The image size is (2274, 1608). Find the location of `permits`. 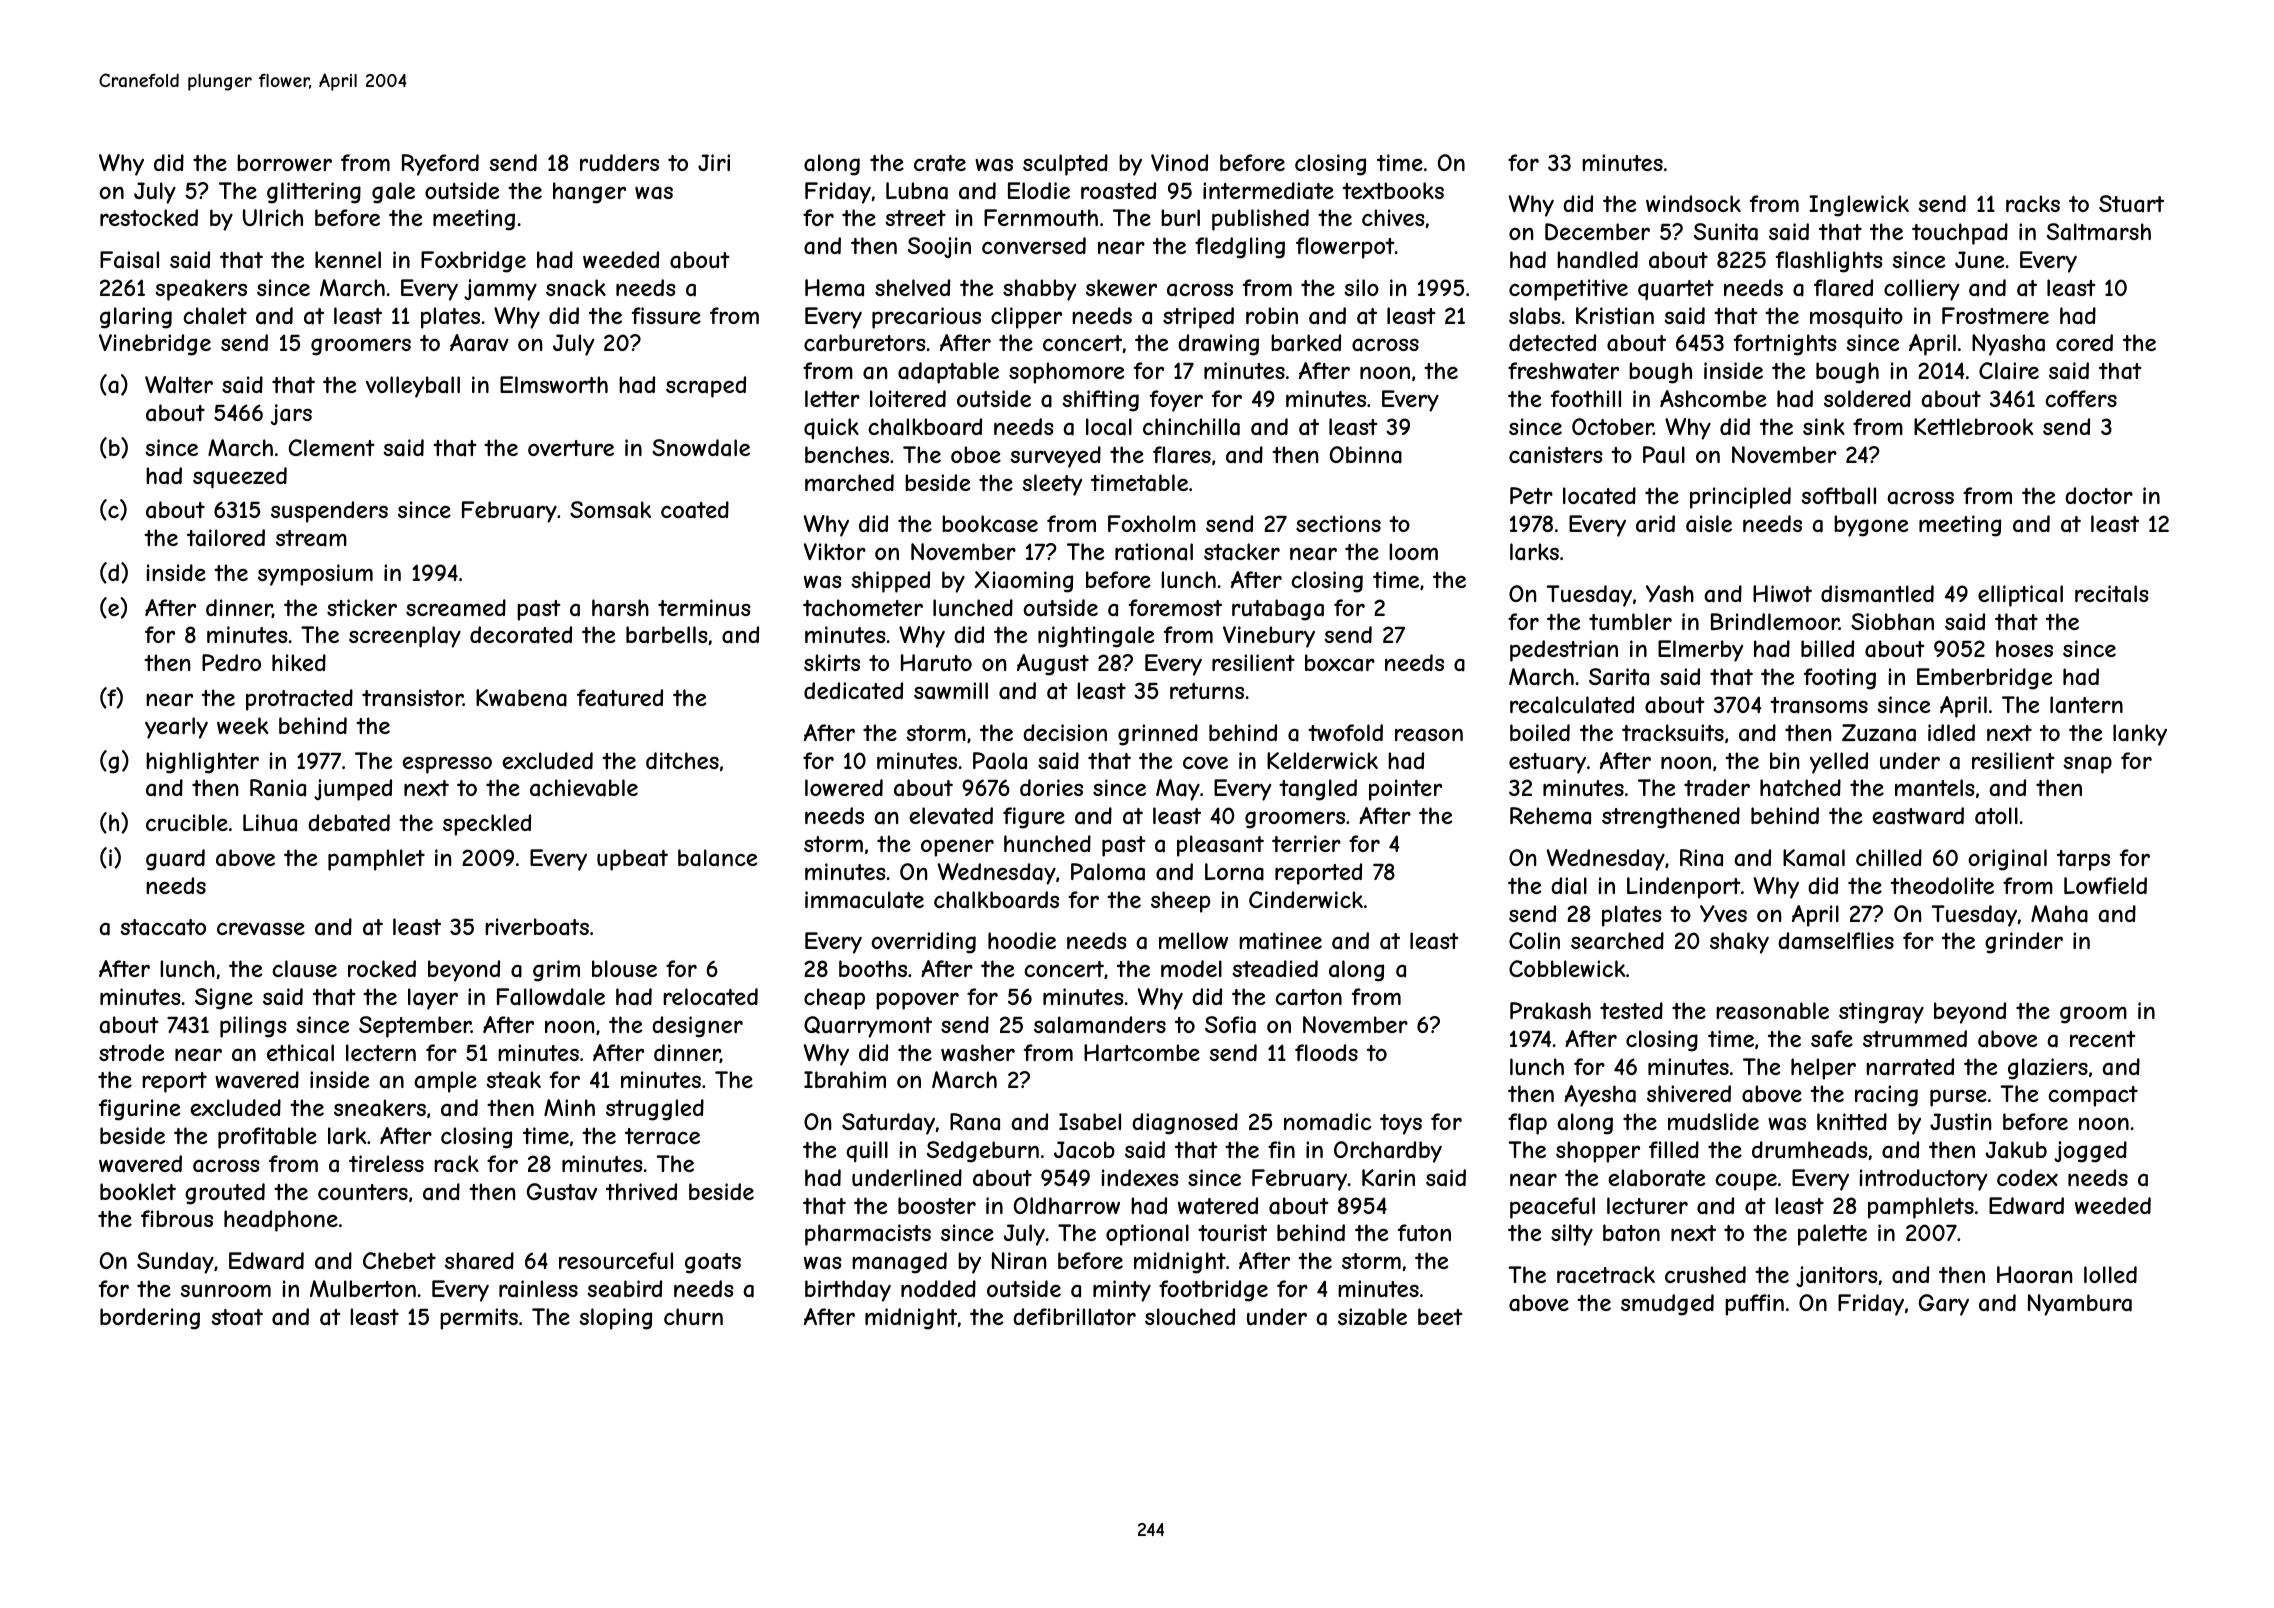

permits is located at coordinates (479, 1319).
